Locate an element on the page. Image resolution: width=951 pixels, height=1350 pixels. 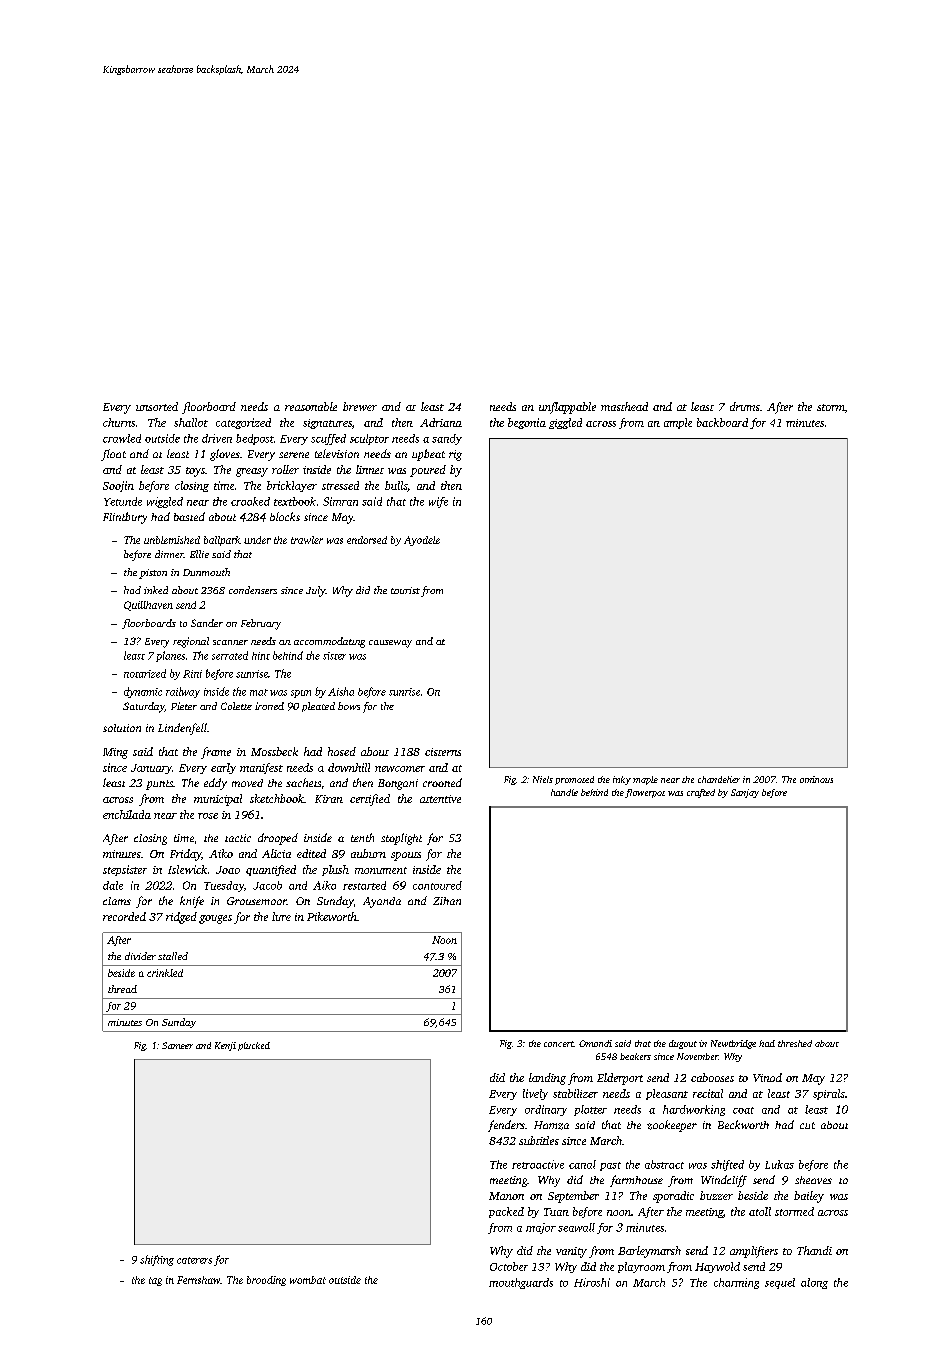
ominous is located at coordinates (816, 779).
